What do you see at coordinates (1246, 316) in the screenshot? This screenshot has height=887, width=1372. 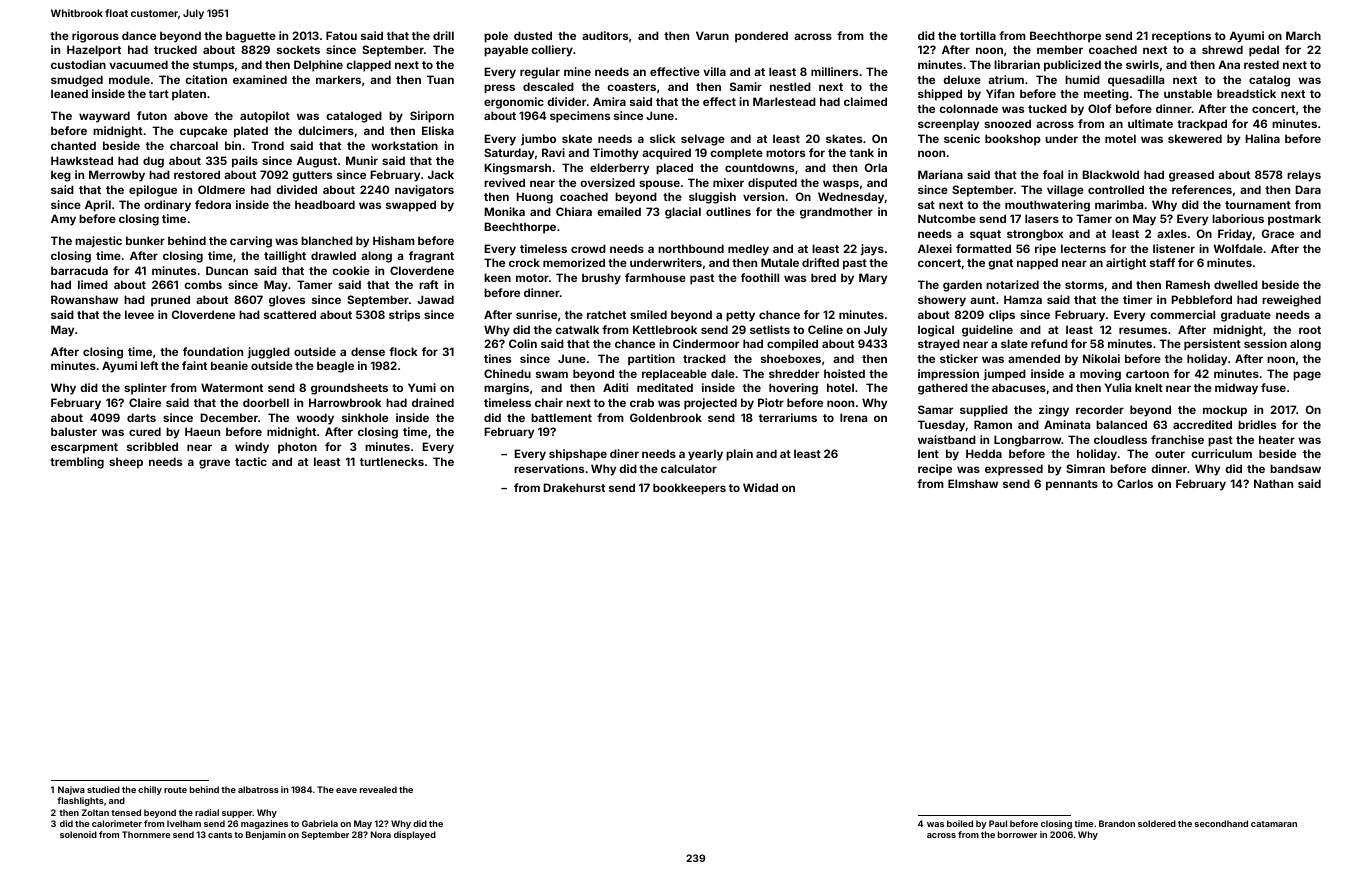 I see `graduate` at bounding box center [1246, 316].
